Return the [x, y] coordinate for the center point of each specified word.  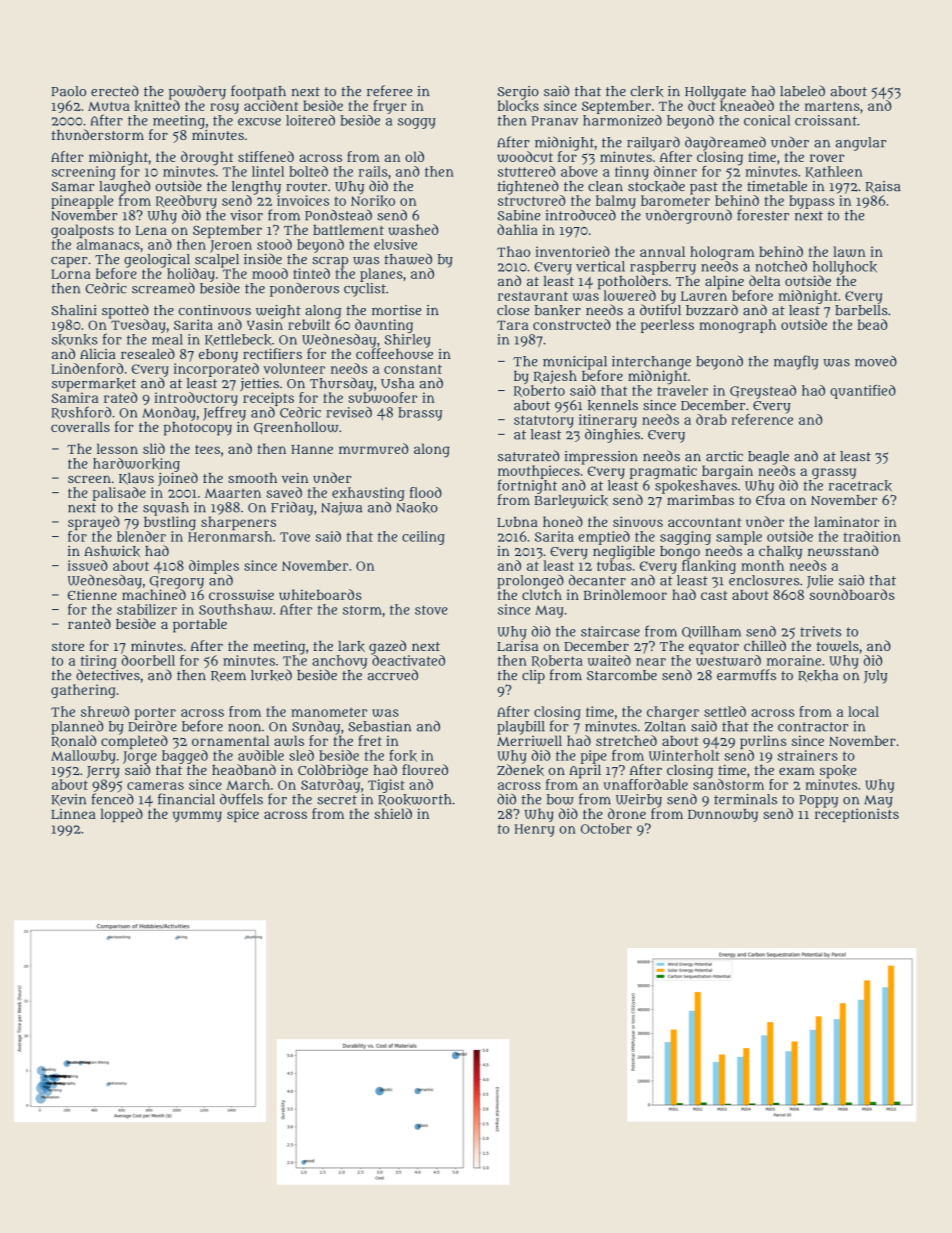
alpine [724, 282]
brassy [420, 414]
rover [827, 158]
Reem [228, 676]
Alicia [98, 354]
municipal [575, 363]
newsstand [843, 551]
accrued [393, 675]
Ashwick [112, 551]
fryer [390, 107]
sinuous [638, 521]
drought [207, 158]
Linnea [73, 814]
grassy [834, 473]
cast [714, 595]
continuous [215, 310]
